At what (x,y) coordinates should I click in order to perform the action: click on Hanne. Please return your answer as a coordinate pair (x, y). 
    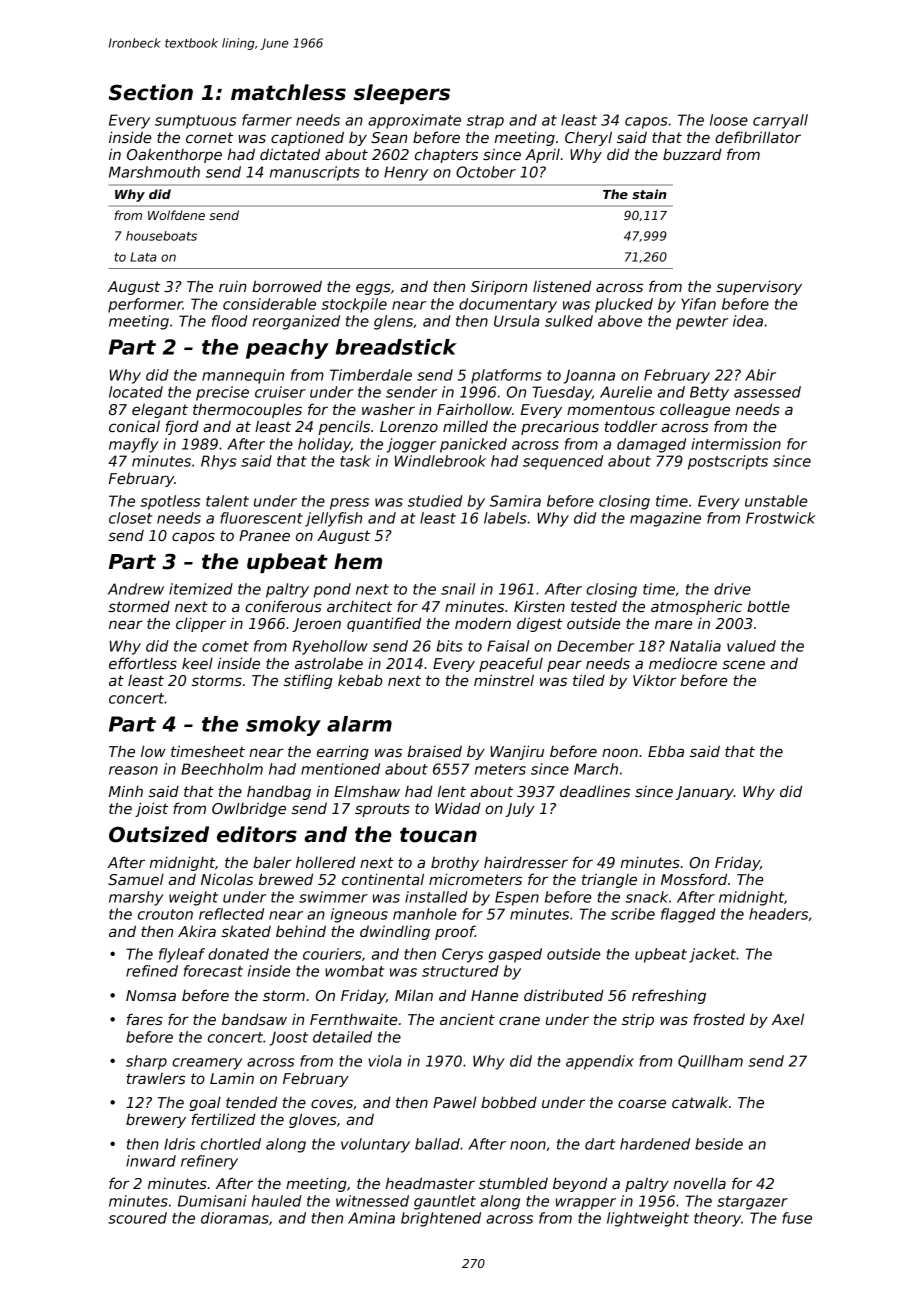
    Looking at the image, I should click on (494, 995).
